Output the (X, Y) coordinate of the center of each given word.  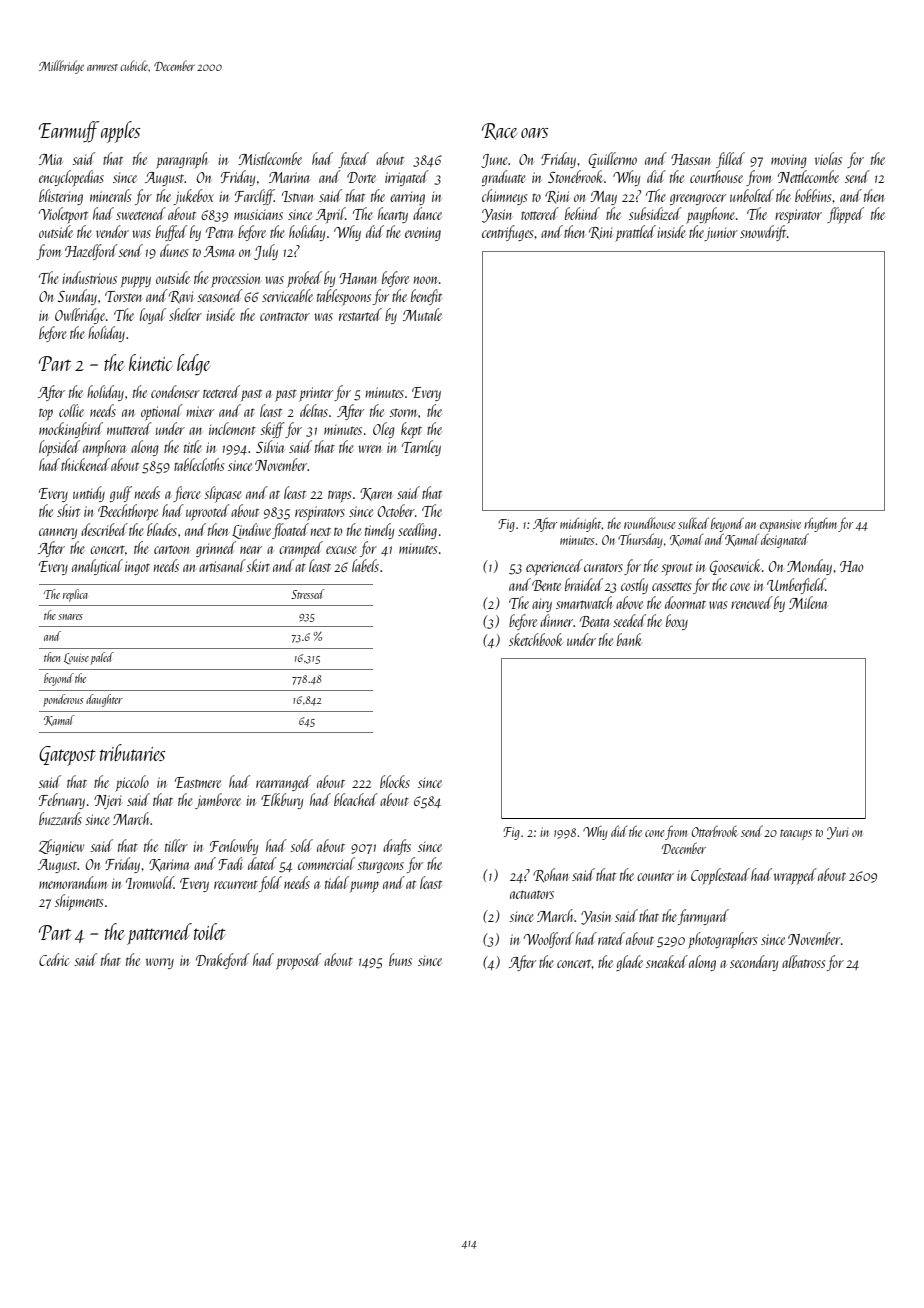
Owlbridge (80, 316)
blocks (395, 781)
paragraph (181, 160)
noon (426, 280)
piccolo (132, 783)
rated (611, 938)
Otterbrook (714, 831)
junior (721, 234)
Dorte (361, 177)
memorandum (73, 882)
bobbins (813, 195)
